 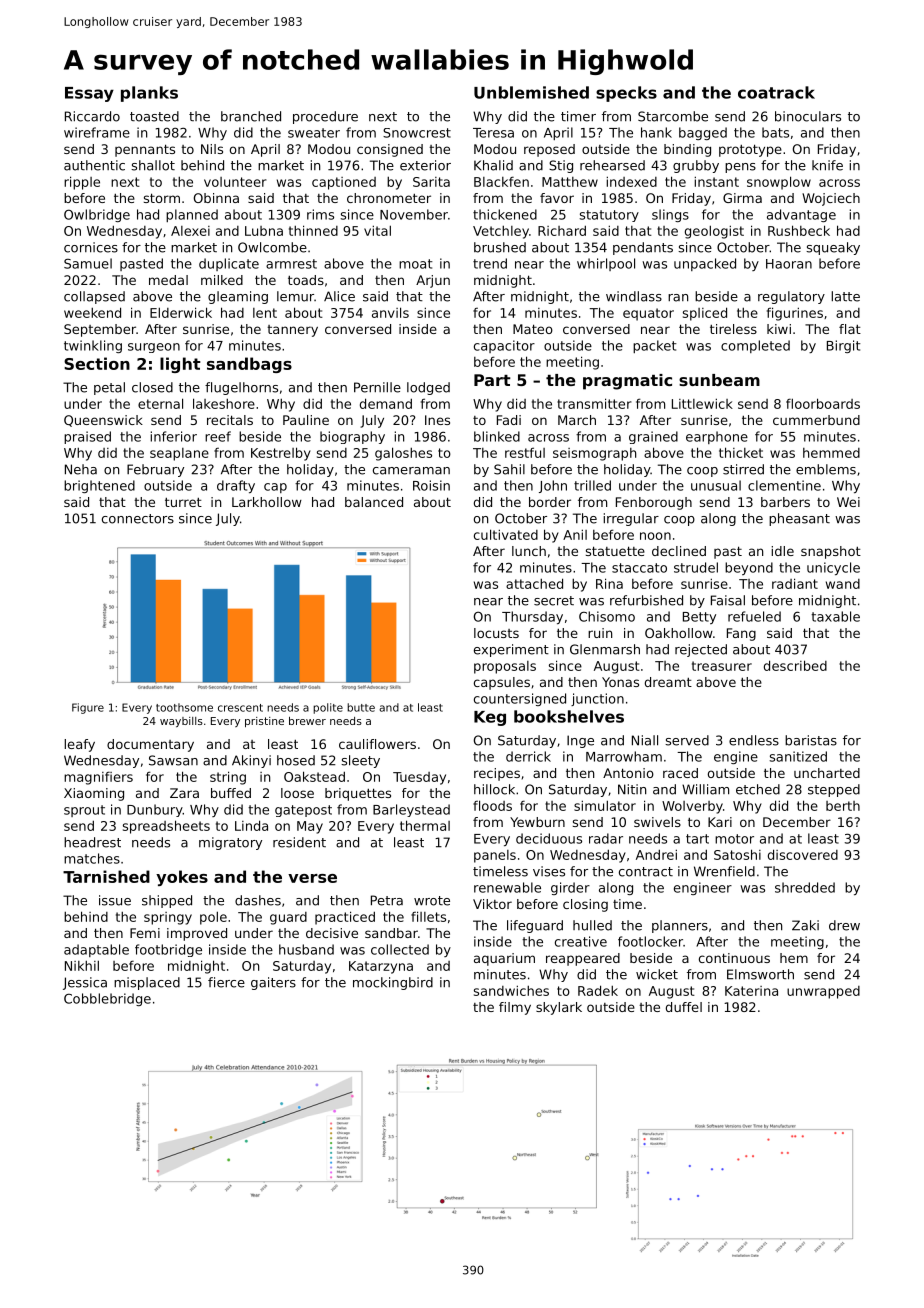 I want to click on mockingbird, so click(x=393, y=983).
